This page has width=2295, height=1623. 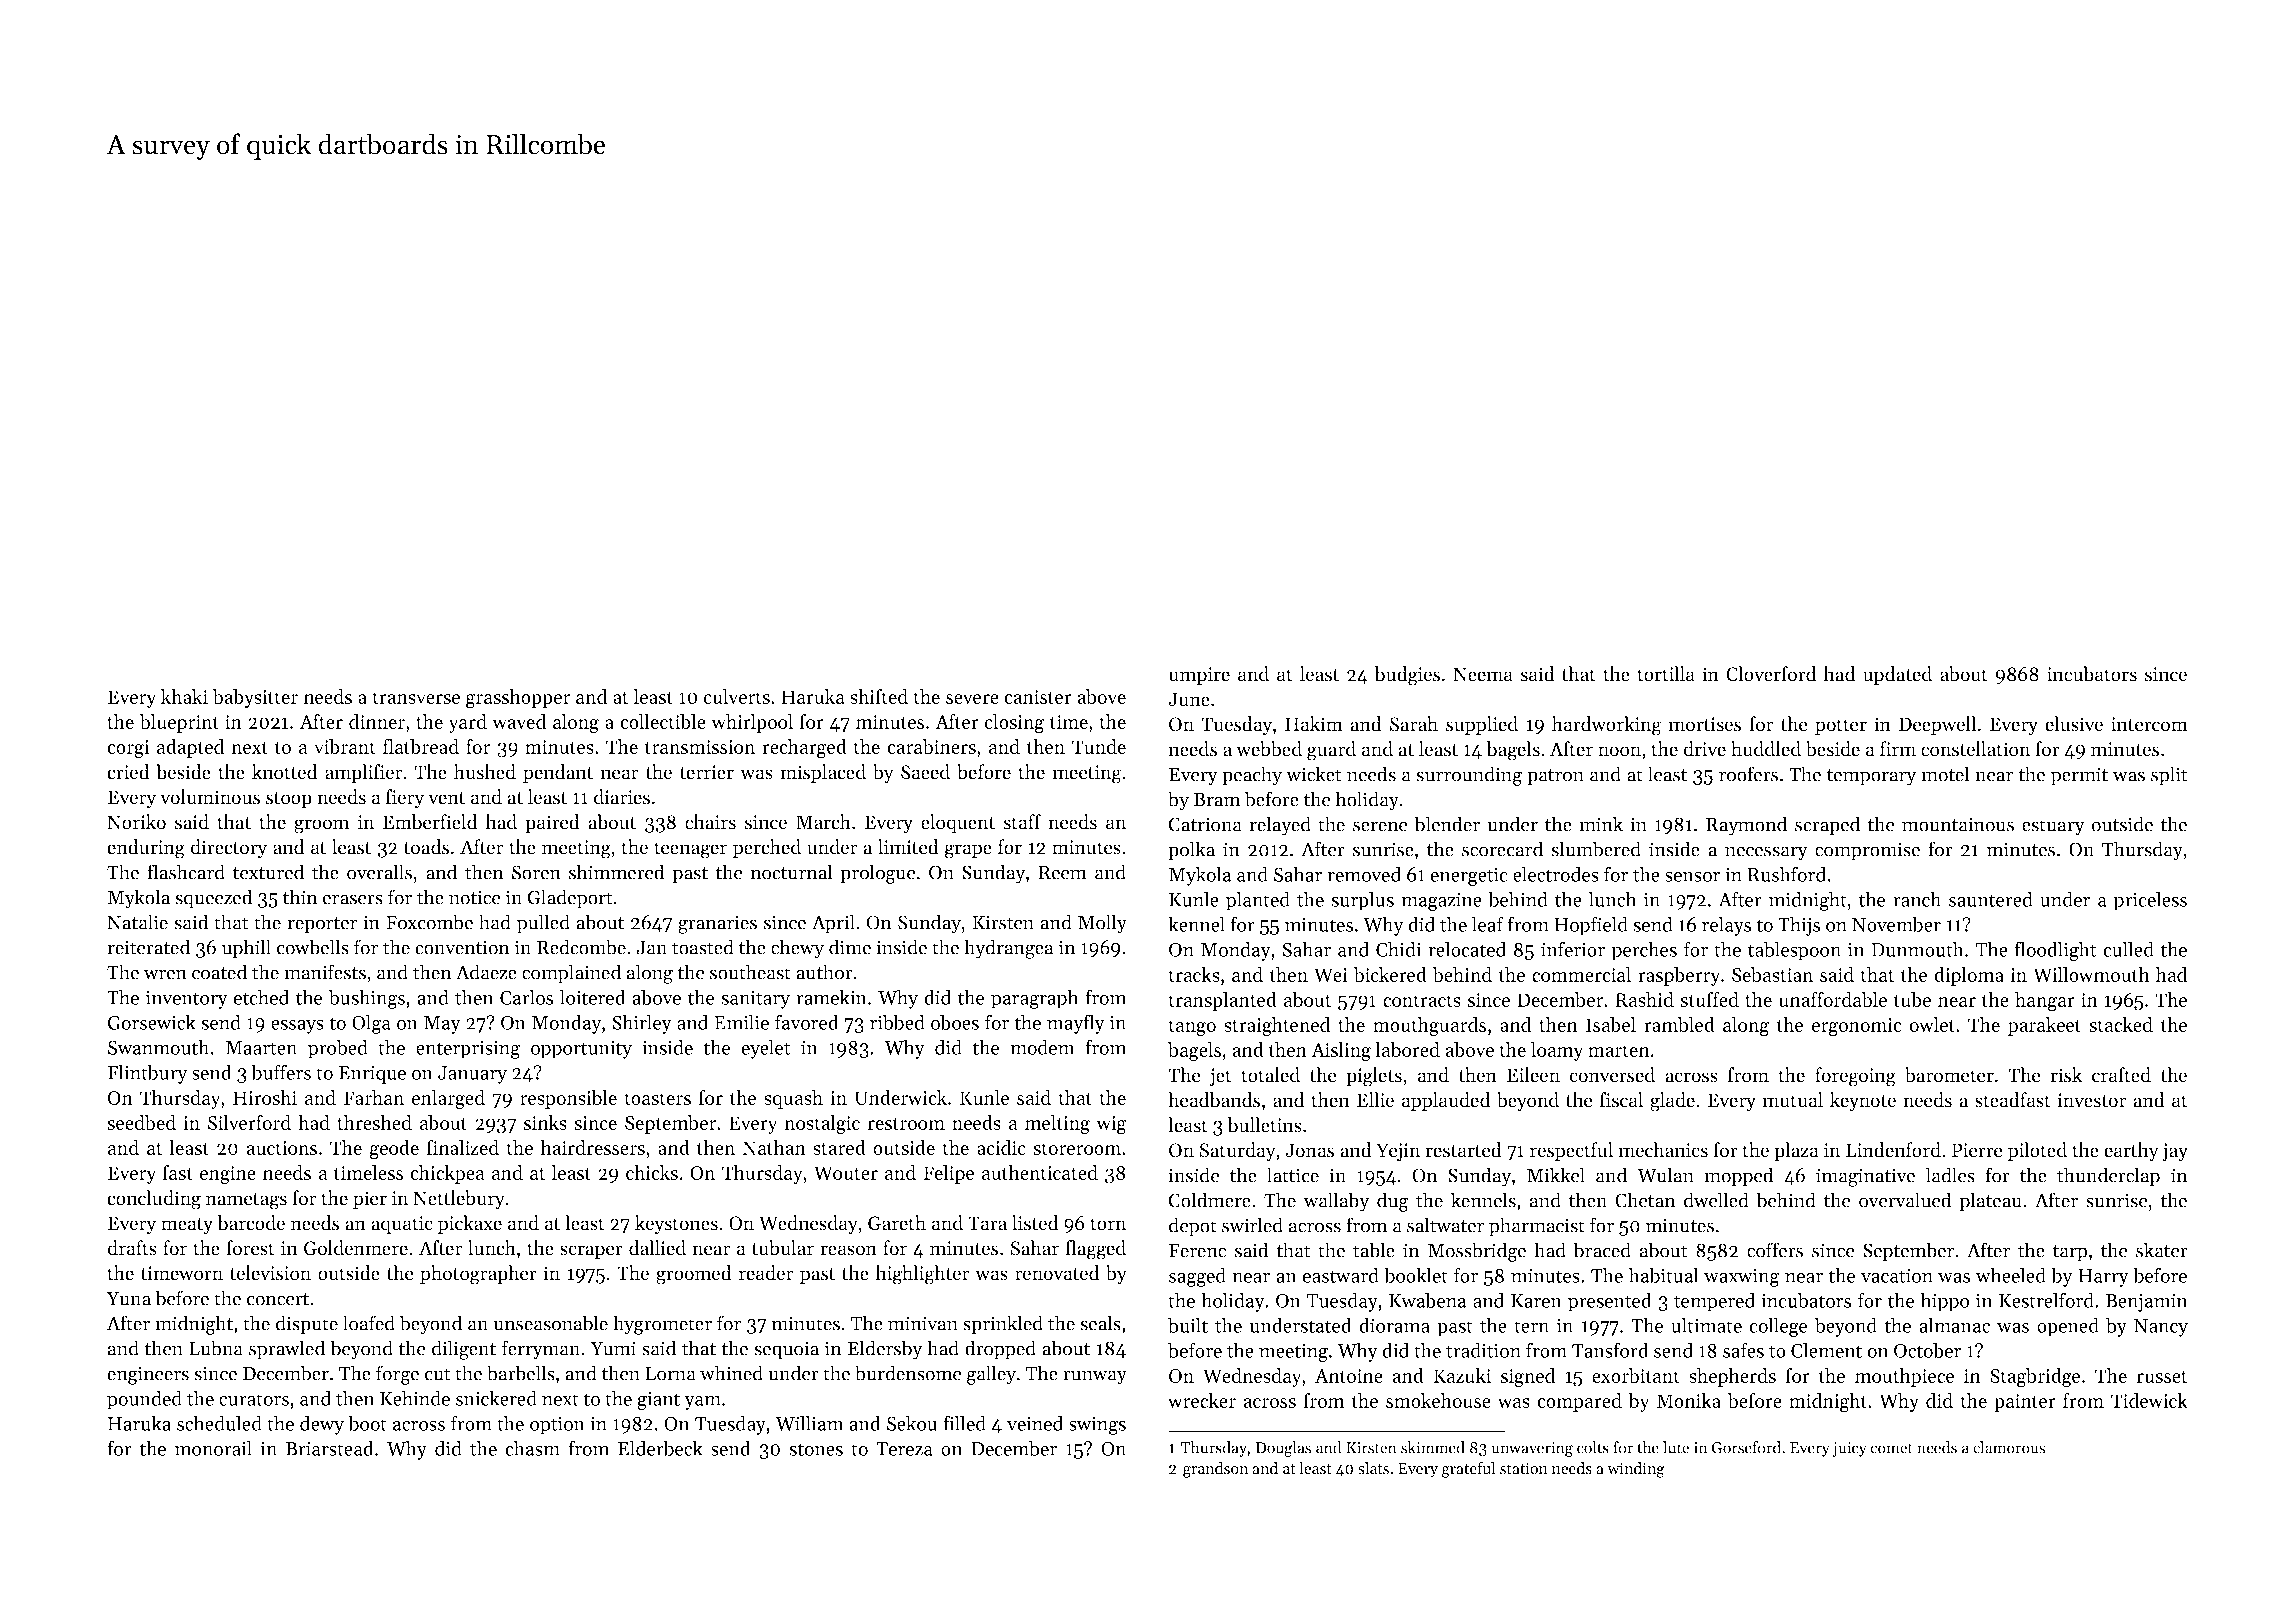 What do you see at coordinates (1215, 1470) in the page?
I see `grandson` at bounding box center [1215, 1470].
